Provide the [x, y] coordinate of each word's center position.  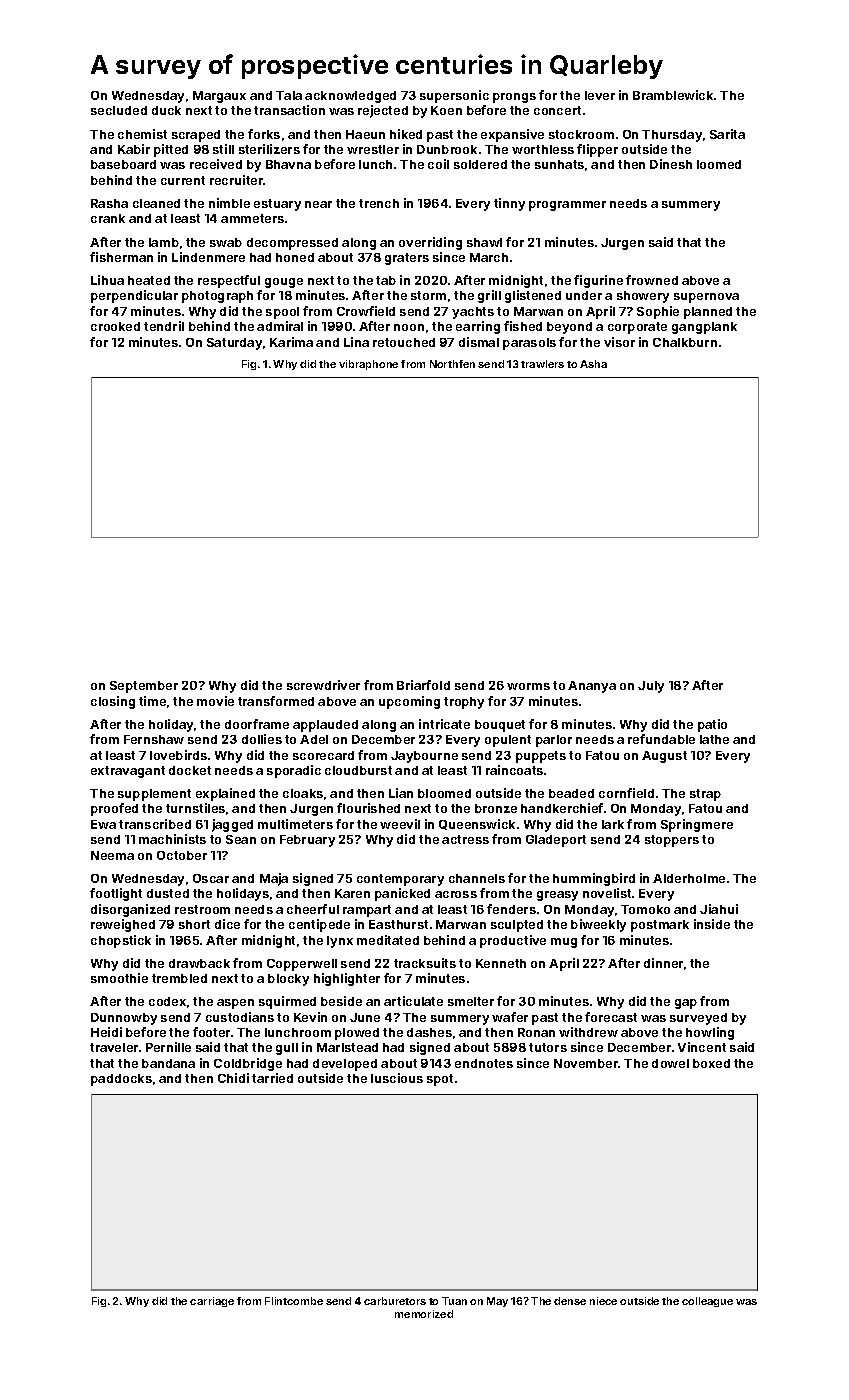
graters [407, 259]
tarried [272, 1078]
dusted [168, 893]
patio [712, 725]
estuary [277, 205]
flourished [368, 808]
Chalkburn [685, 342]
